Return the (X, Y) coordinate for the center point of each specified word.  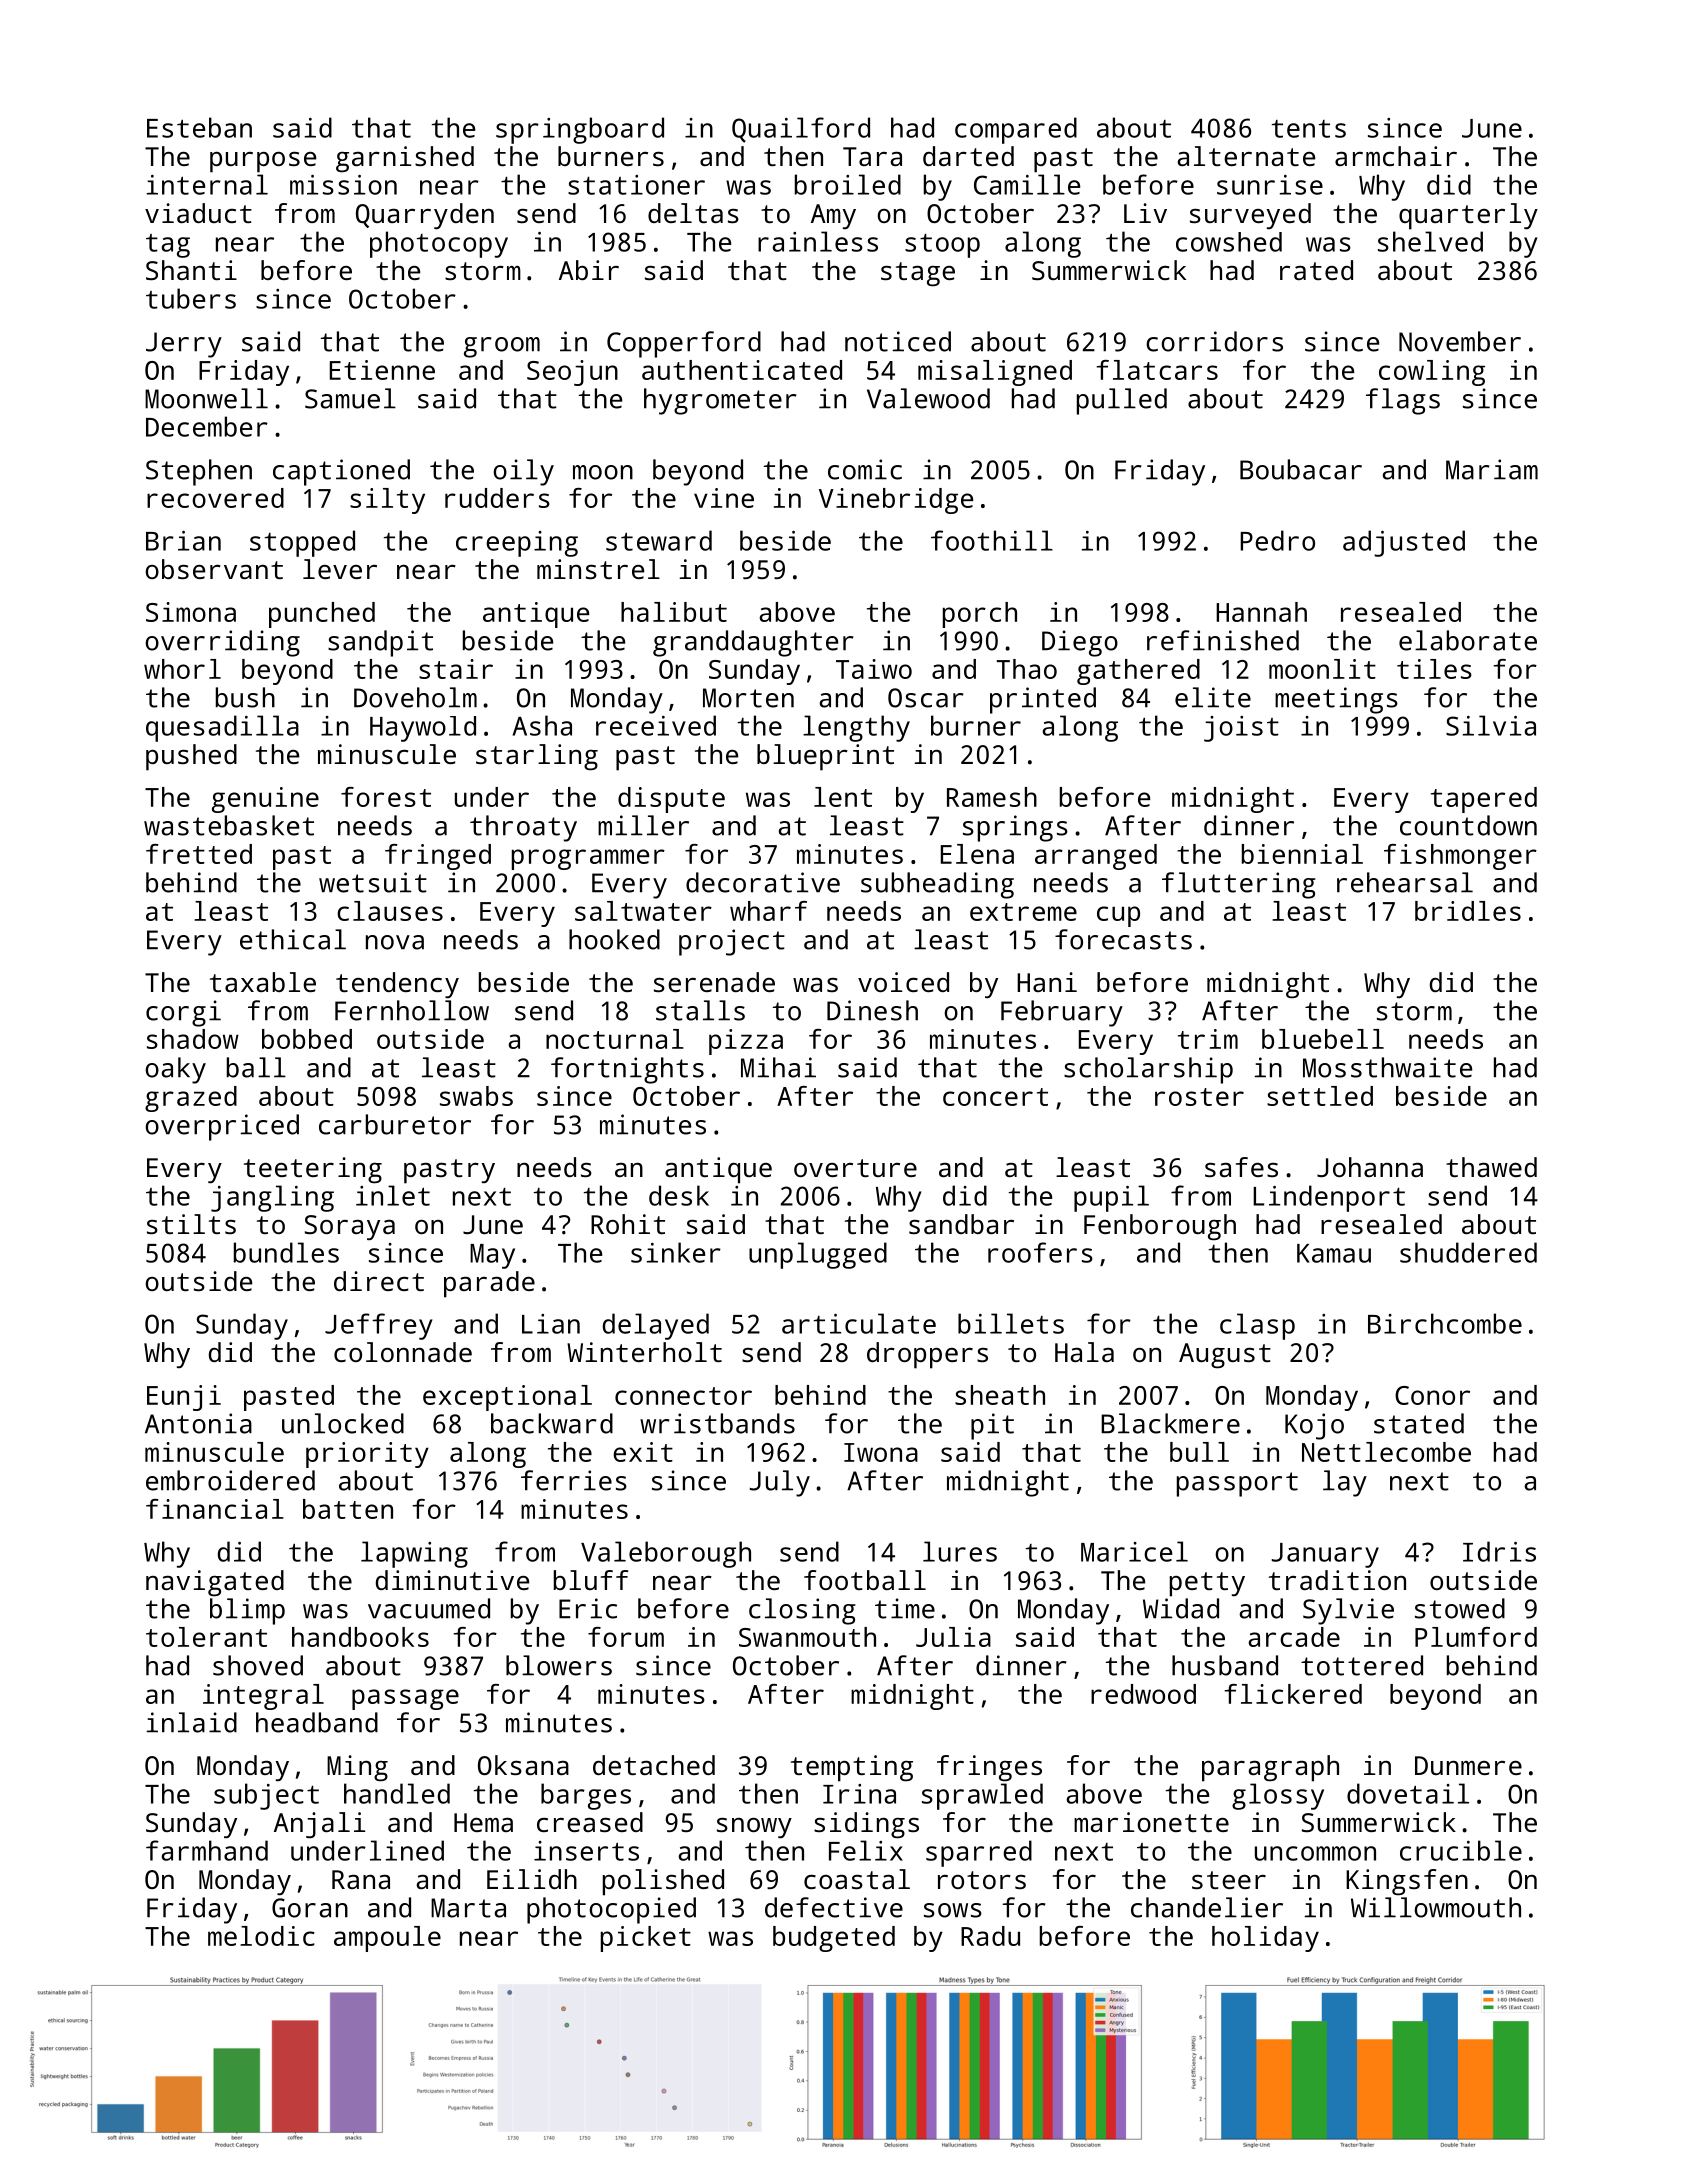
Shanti (191, 270)
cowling (1432, 373)
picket (646, 1939)
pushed (191, 757)
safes (1241, 1167)
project (732, 942)
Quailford (801, 130)
